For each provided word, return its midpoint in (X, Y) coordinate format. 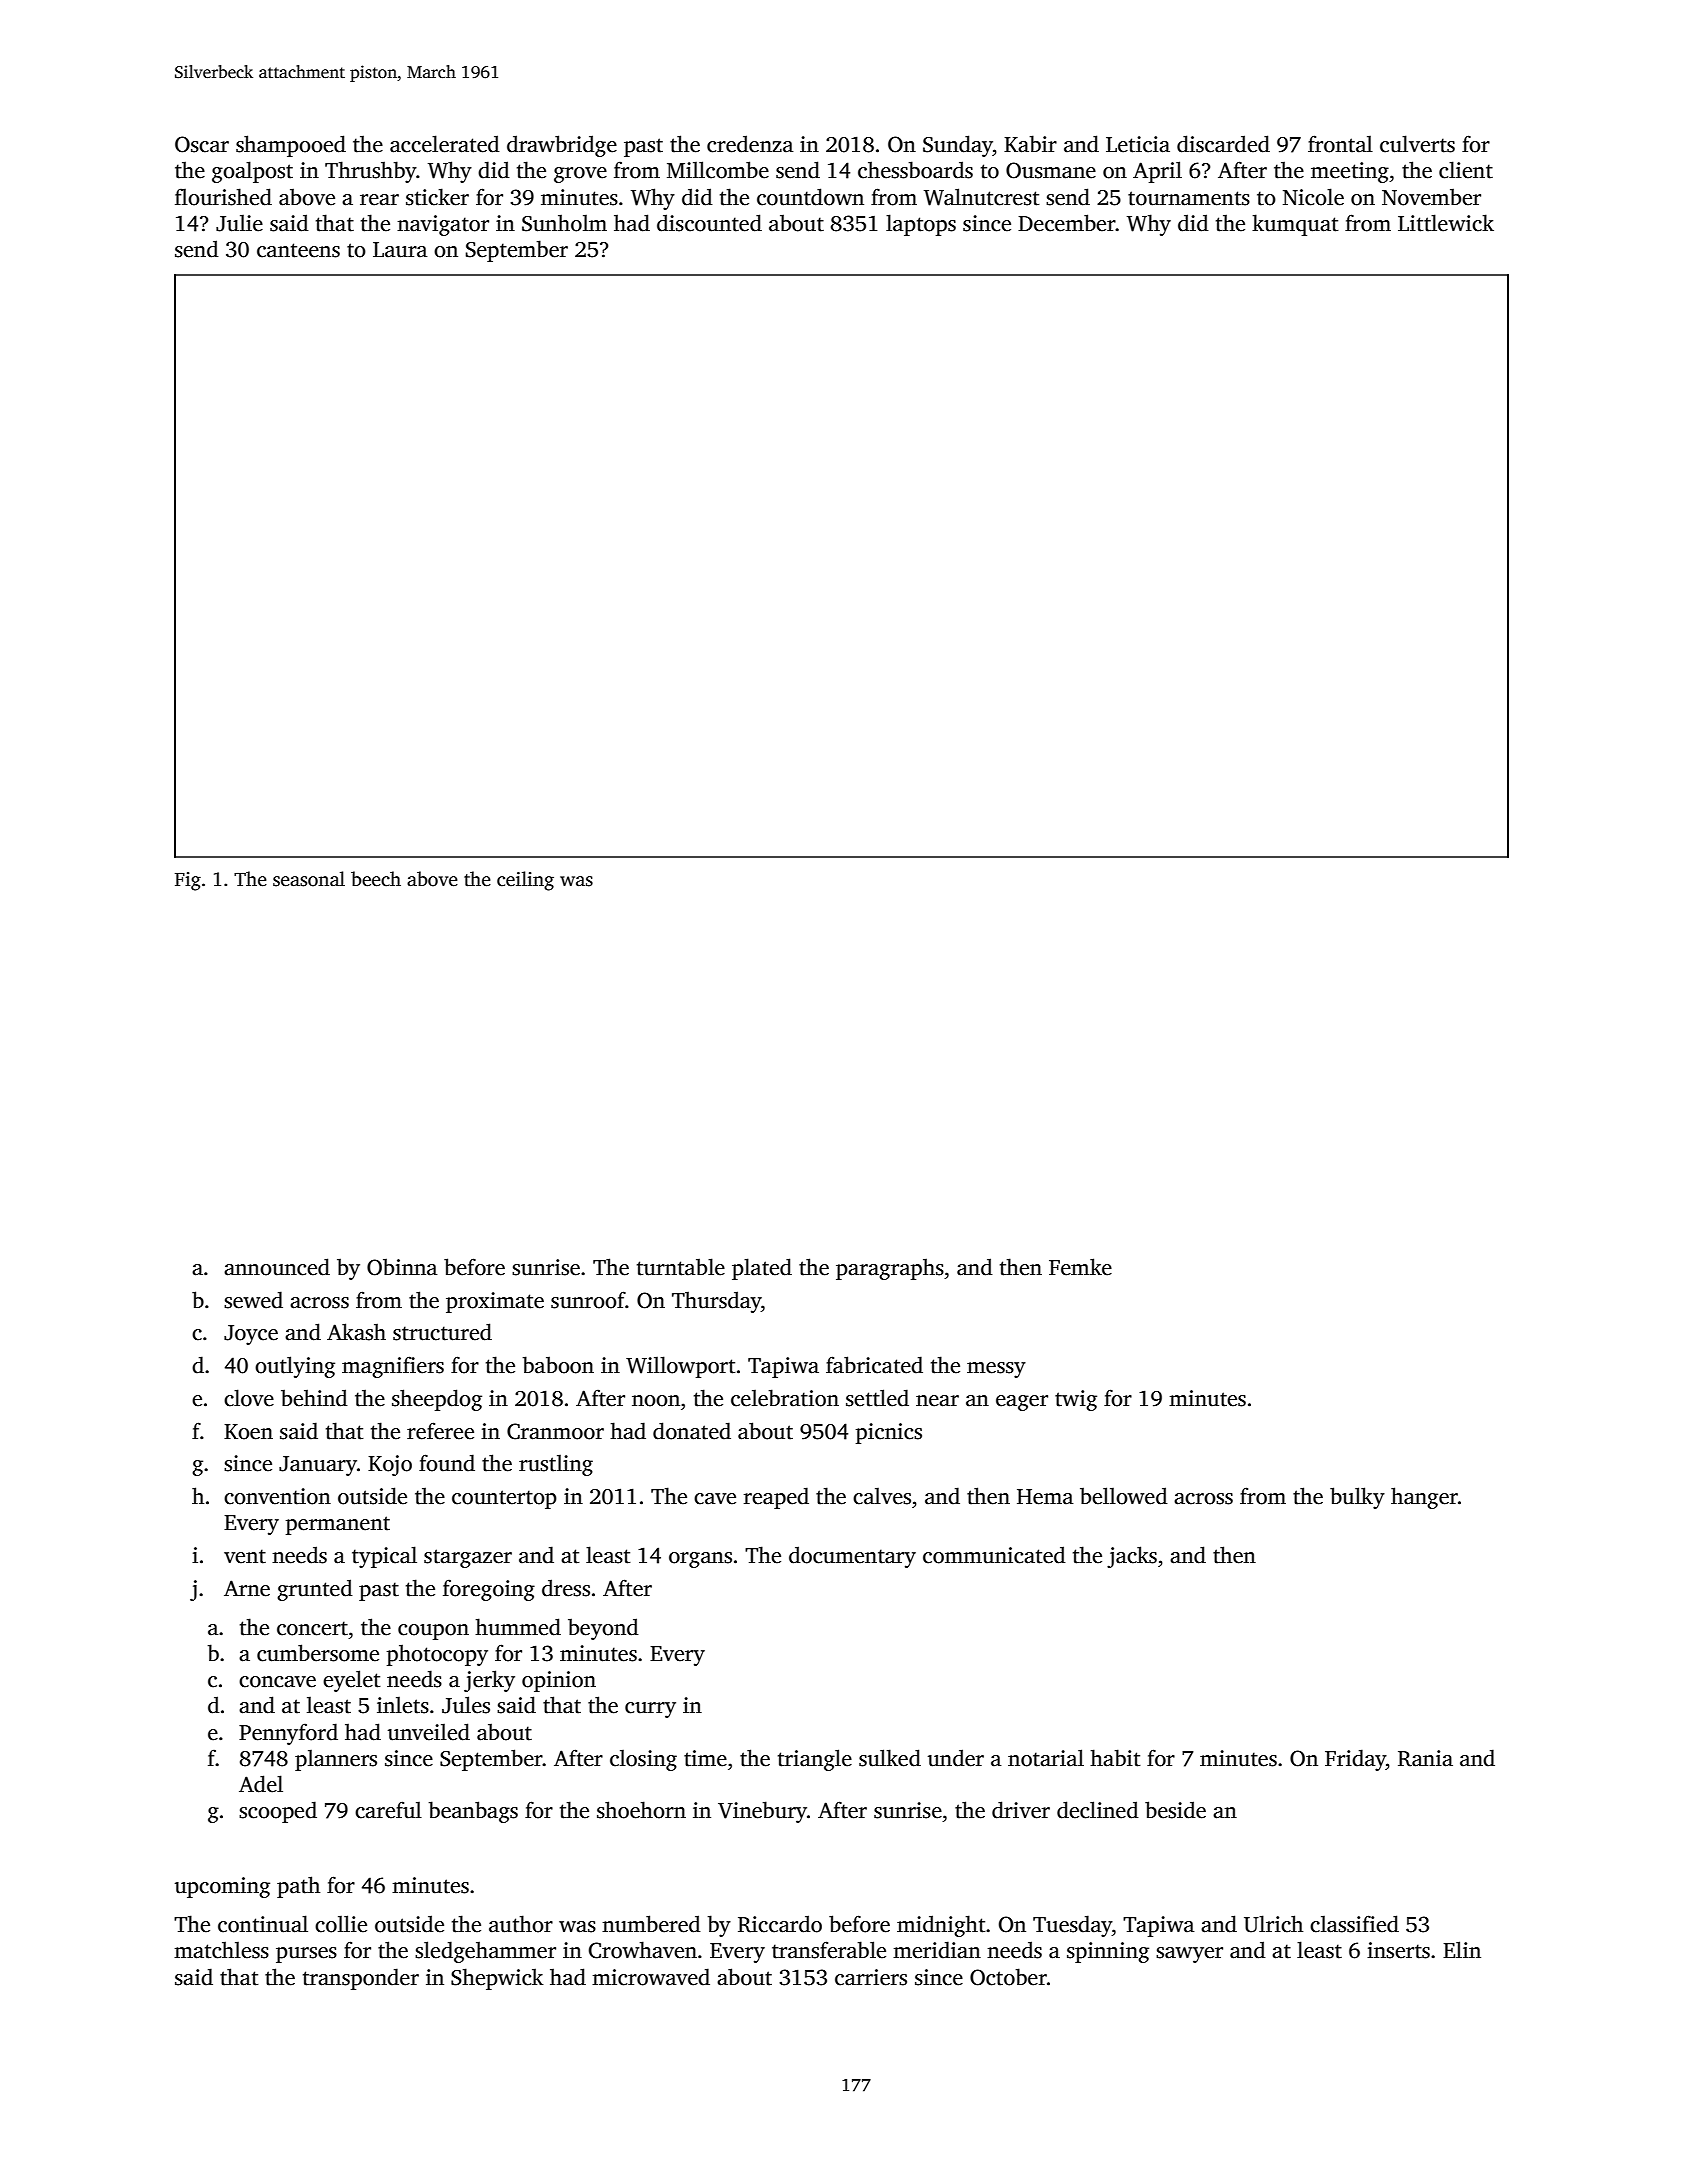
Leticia (1138, 144)
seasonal (309, 879)
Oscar (202, 144)
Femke (1080, 1267)
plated (762, 1269)
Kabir (1030, 144)
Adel (261, 1784)
